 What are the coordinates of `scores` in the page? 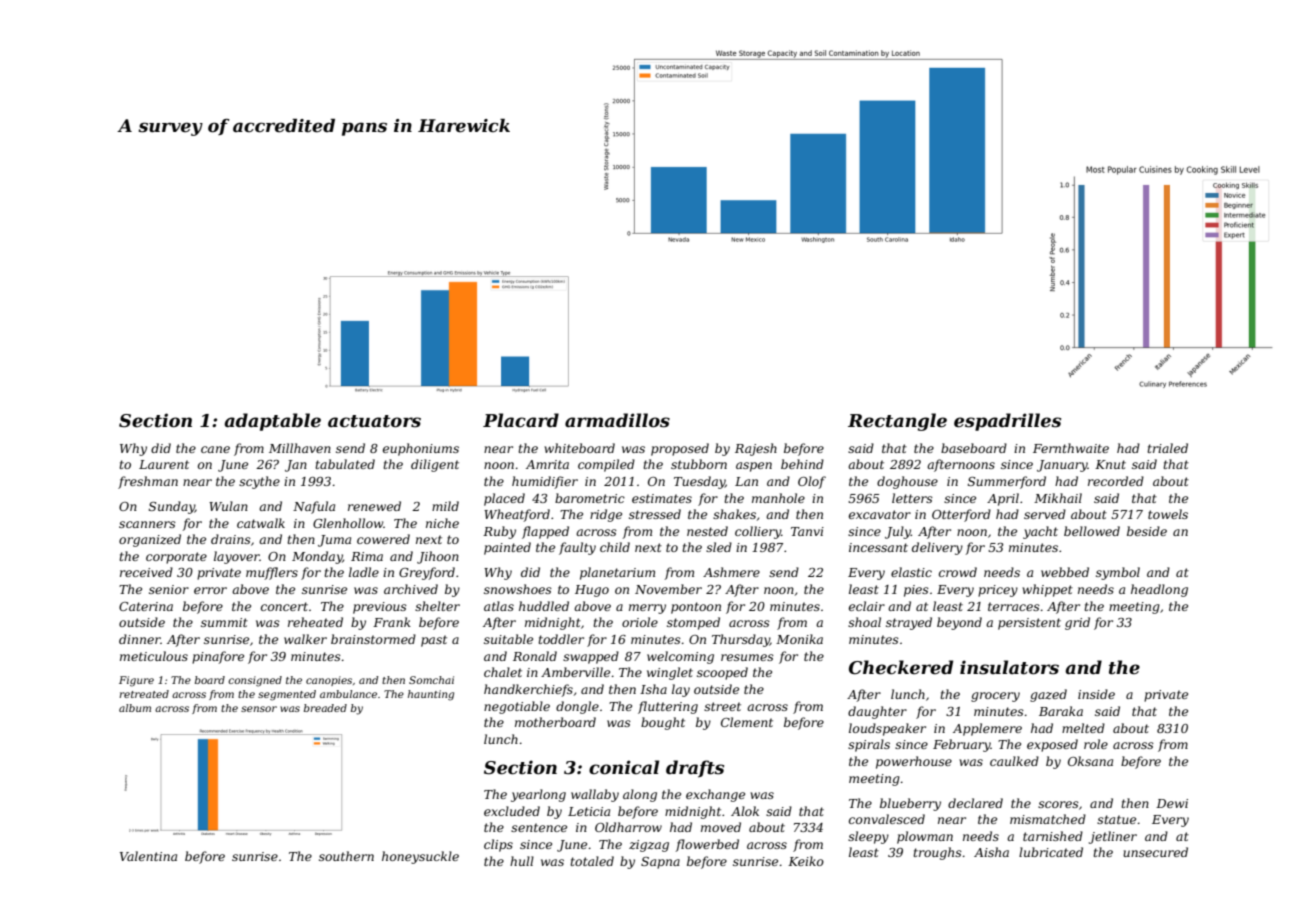 It's located at (1058, 804).
